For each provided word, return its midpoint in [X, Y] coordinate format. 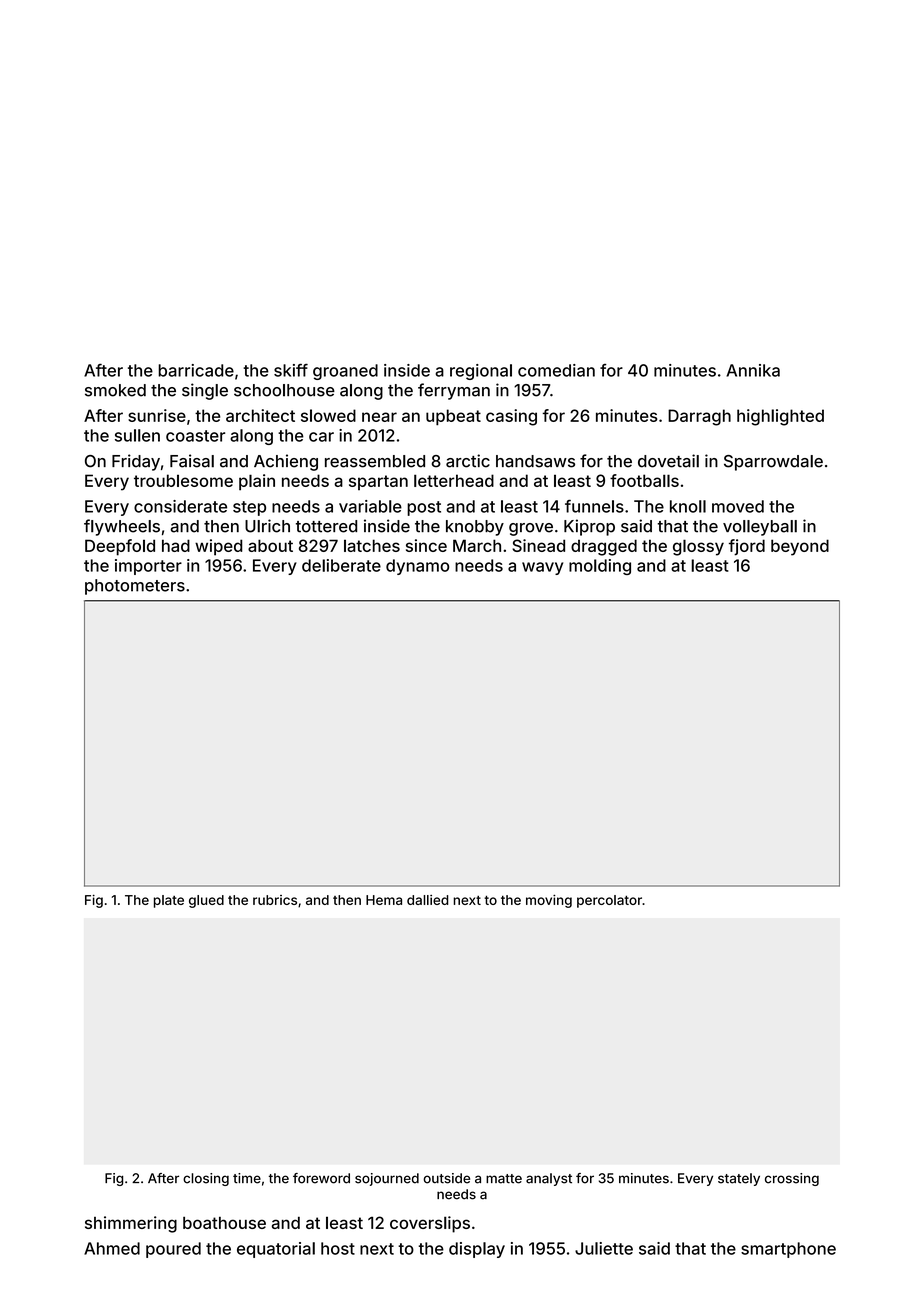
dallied [427, 900]
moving [549, 901]
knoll [688, 506]
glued [206, 901]
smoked [115, 390]
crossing [792, 1179]
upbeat [453, 417]
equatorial [276, 1250]
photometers [135, 587]
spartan [378, 482]
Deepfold [120, 547]
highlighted [780, 417]
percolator [609, 901]
